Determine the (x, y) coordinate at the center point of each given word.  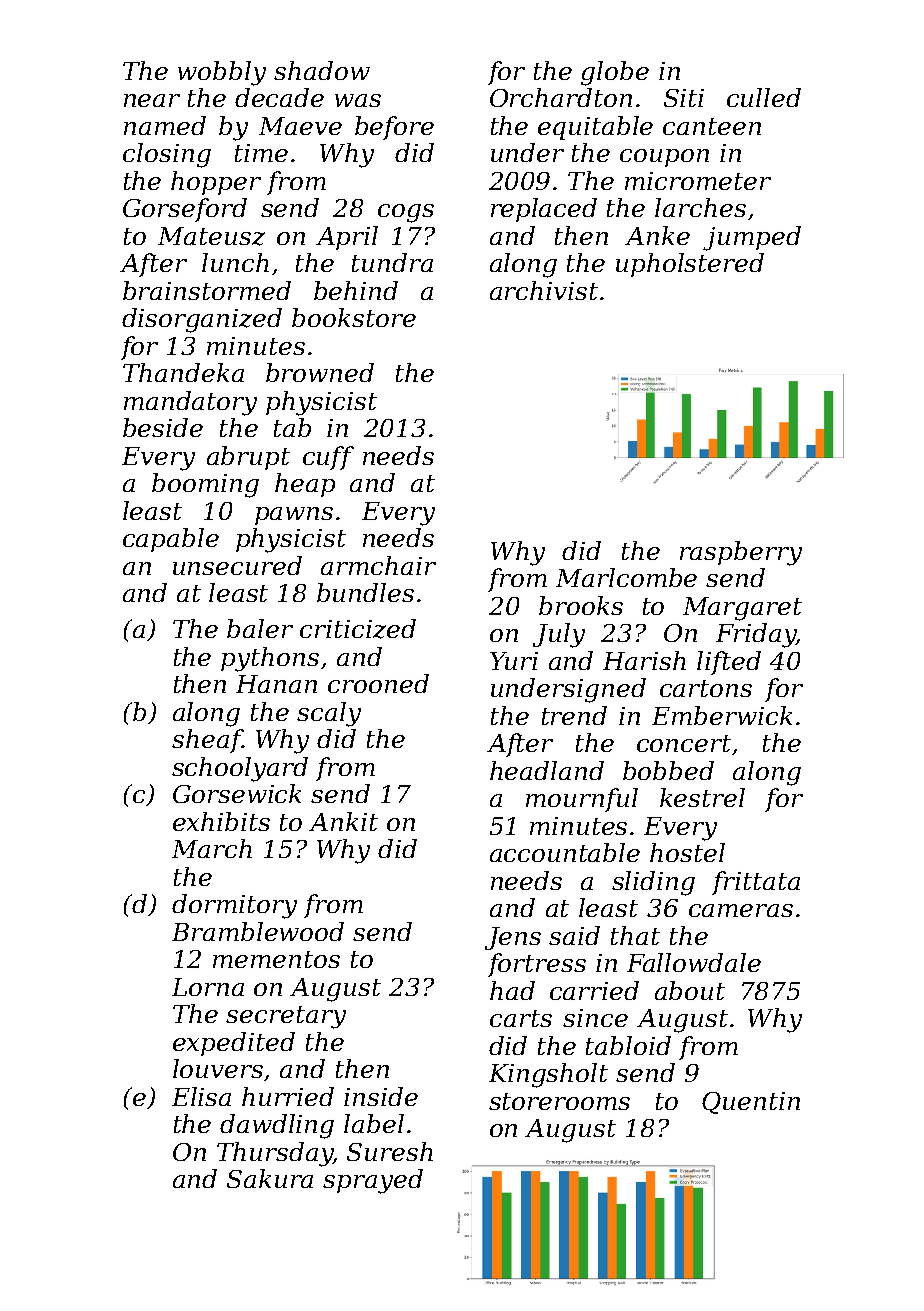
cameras (741, 910)
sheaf (207, 741)
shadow (322, 70)
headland (547, 770)
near (152, 100)
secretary (286, 1017)
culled (764, 97)
